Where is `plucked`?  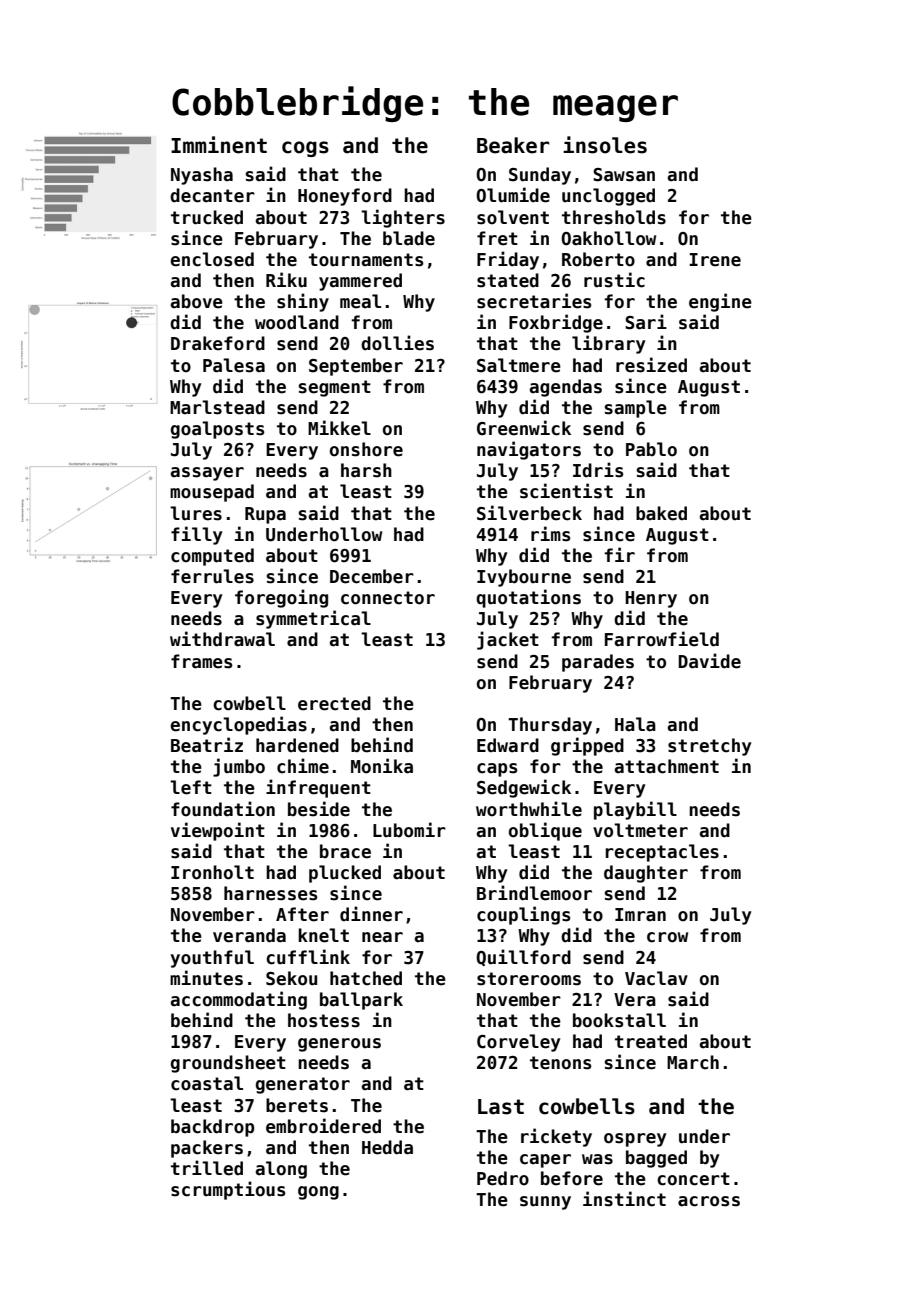 plucked is located at coordinates (345, 874).
